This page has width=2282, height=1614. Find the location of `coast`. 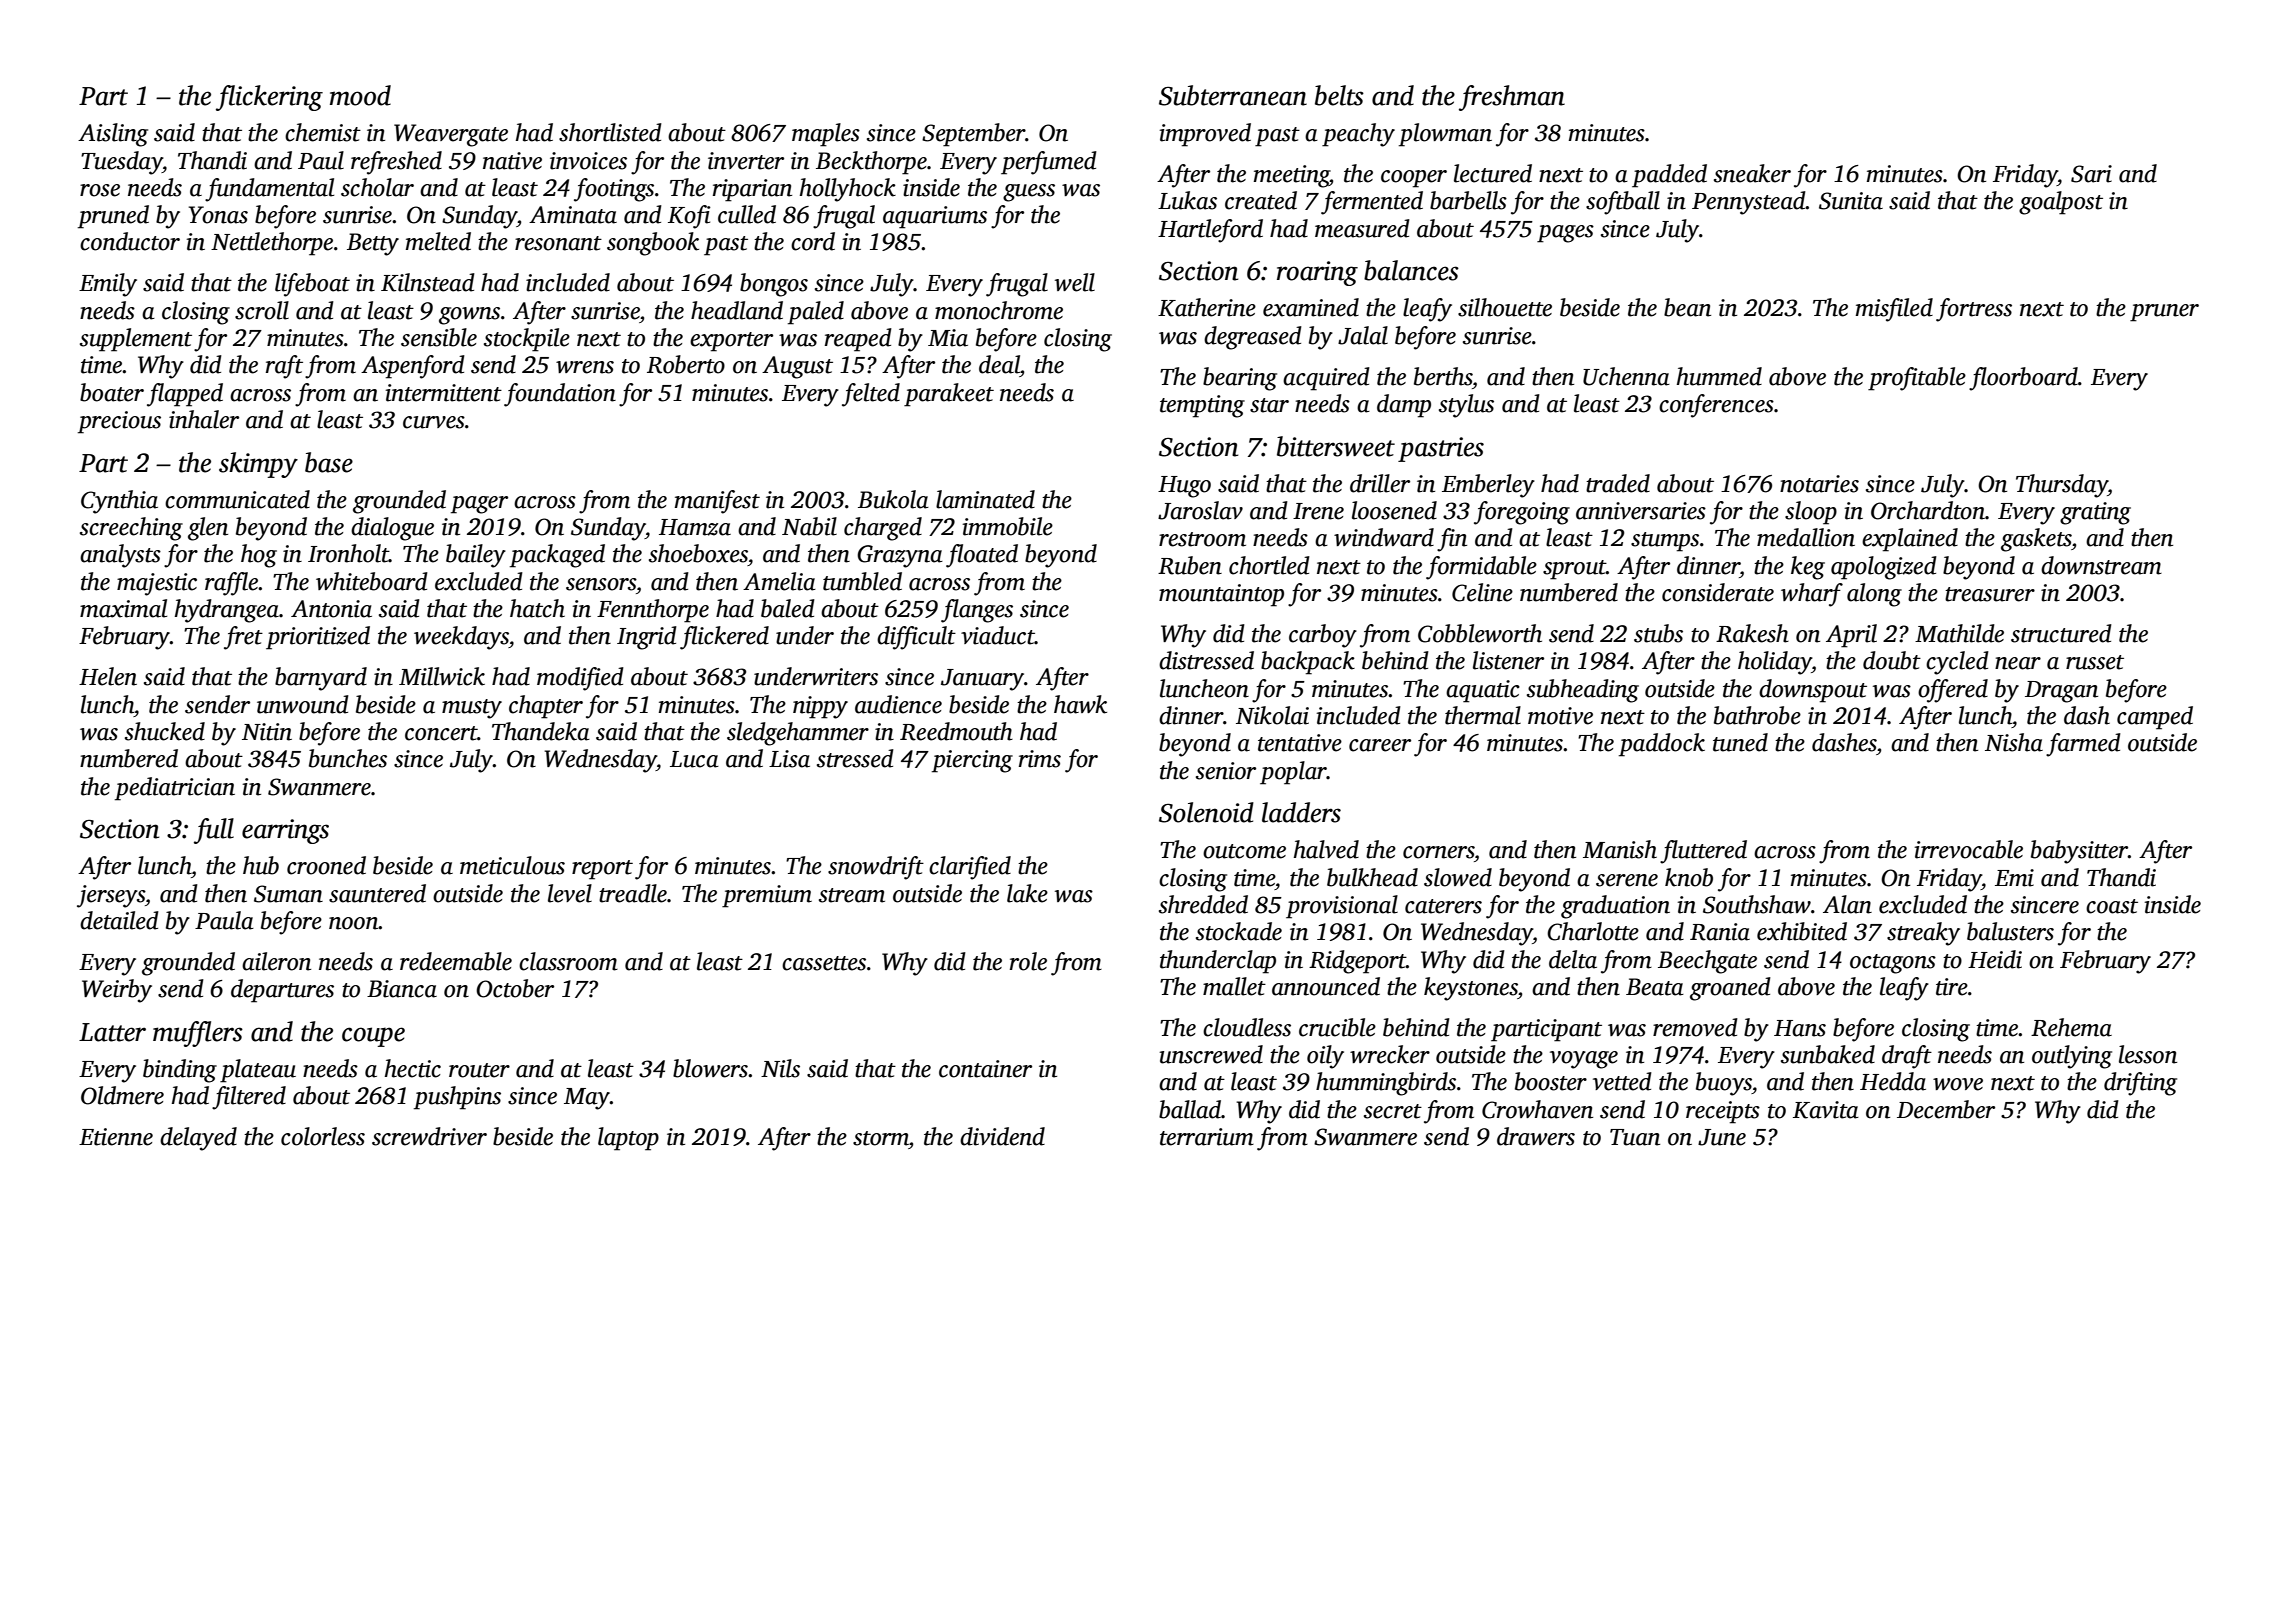

coast is located at coordinates (2112, 906).
